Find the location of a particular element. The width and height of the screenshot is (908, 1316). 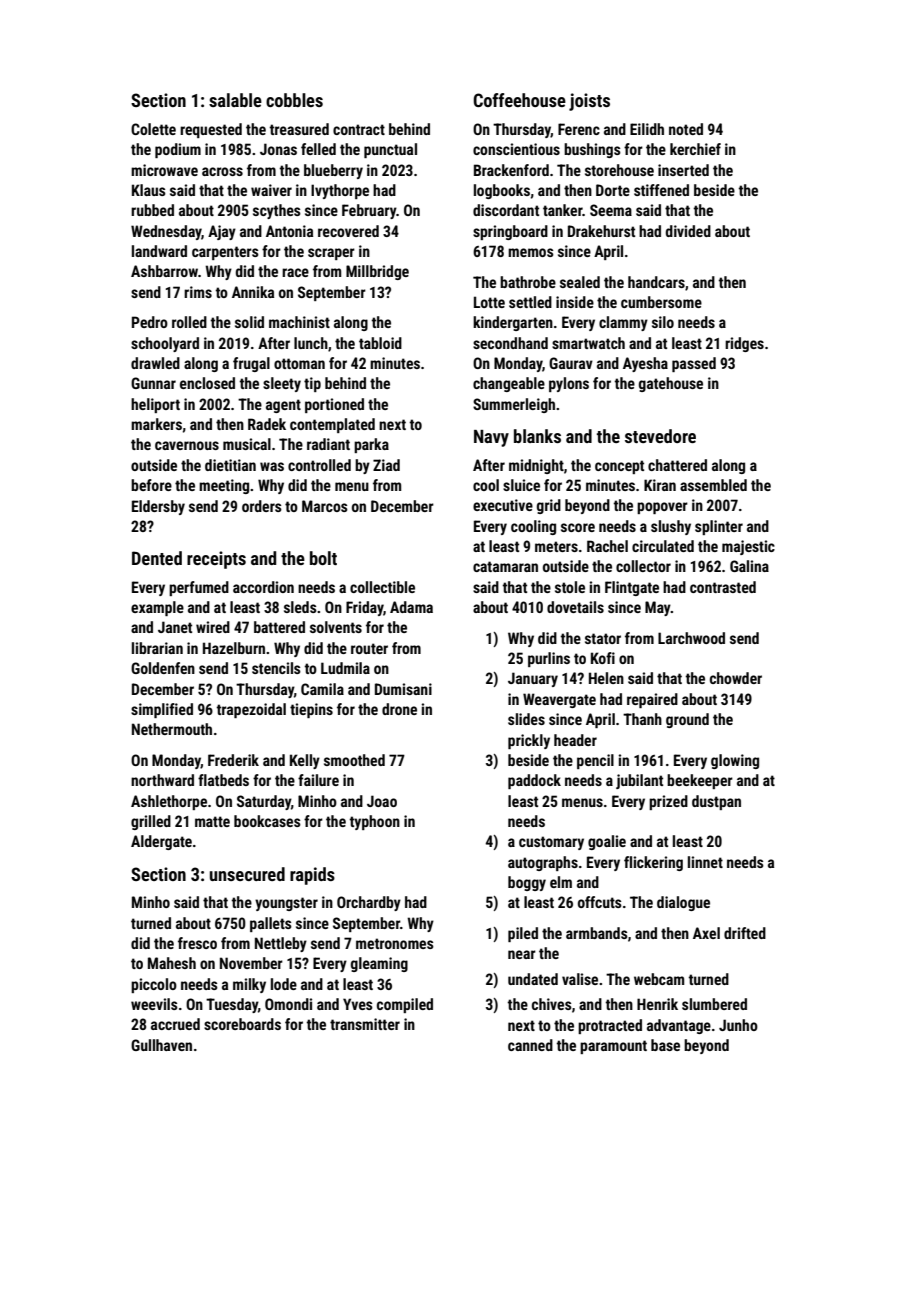

Hazelburn is located at coordinates (234, 648).
